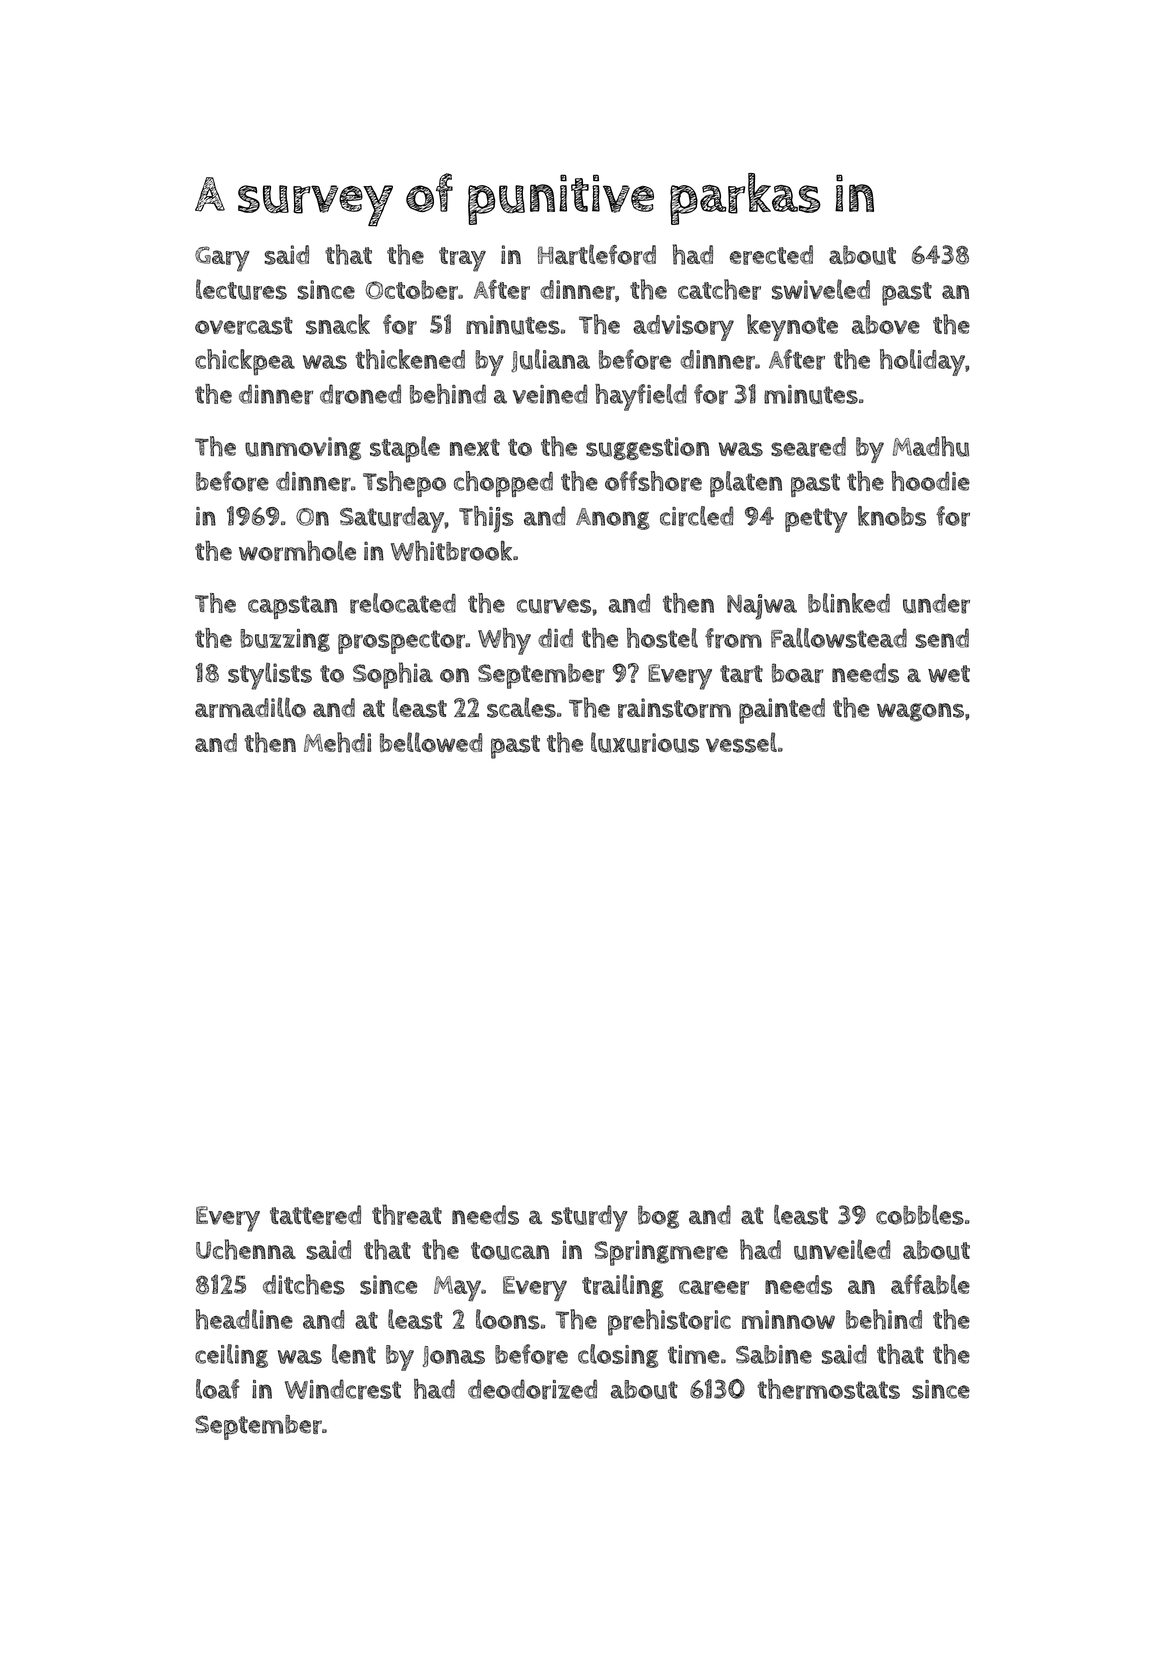  What do you see at coordinates (486, 519) in the document?
I see `Thijs` at bounding box center [486, 519].
